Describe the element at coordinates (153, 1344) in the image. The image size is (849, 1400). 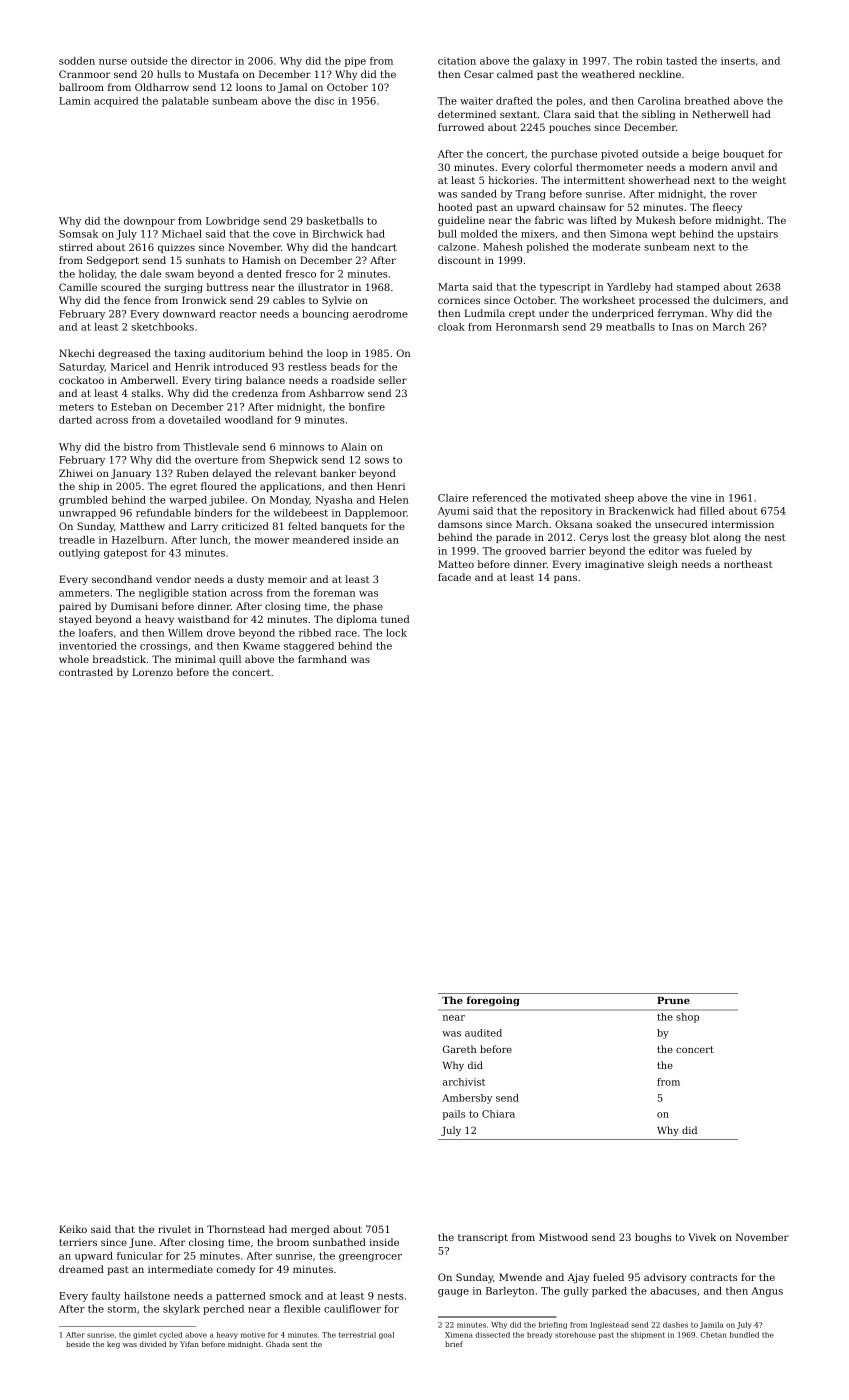
I see `divided` at that location.
